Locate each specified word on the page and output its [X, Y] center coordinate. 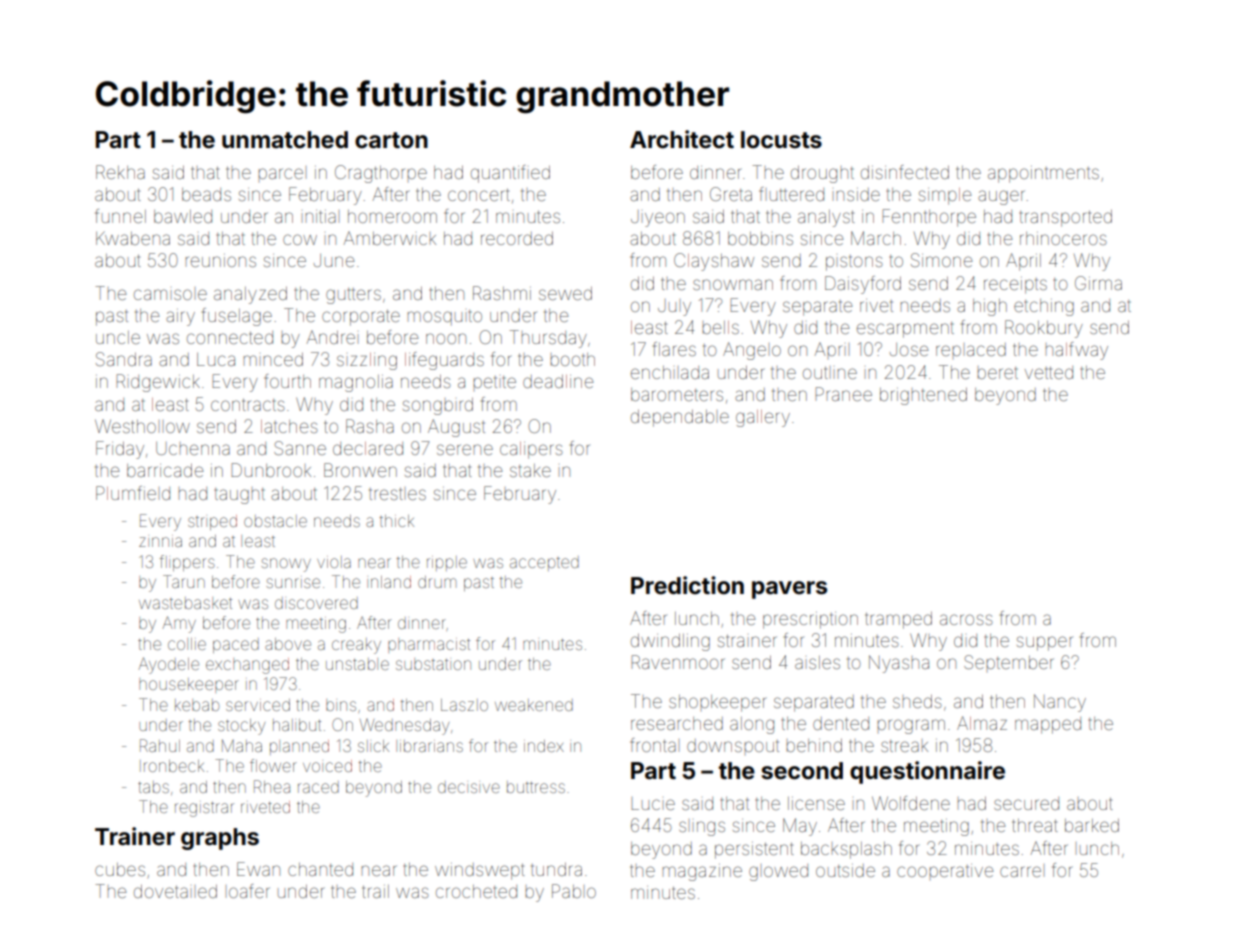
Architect [682, 139]
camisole [170, 294]
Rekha [120, 172]
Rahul [160, 745]
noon [446, 338]
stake [530, 470]
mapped [1048, 725]
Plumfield [133, 493]
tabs [153, 787]
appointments [1043, 174]
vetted [1049, 372]
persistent [754, 850]
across [966, 619]
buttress [536, 787]
